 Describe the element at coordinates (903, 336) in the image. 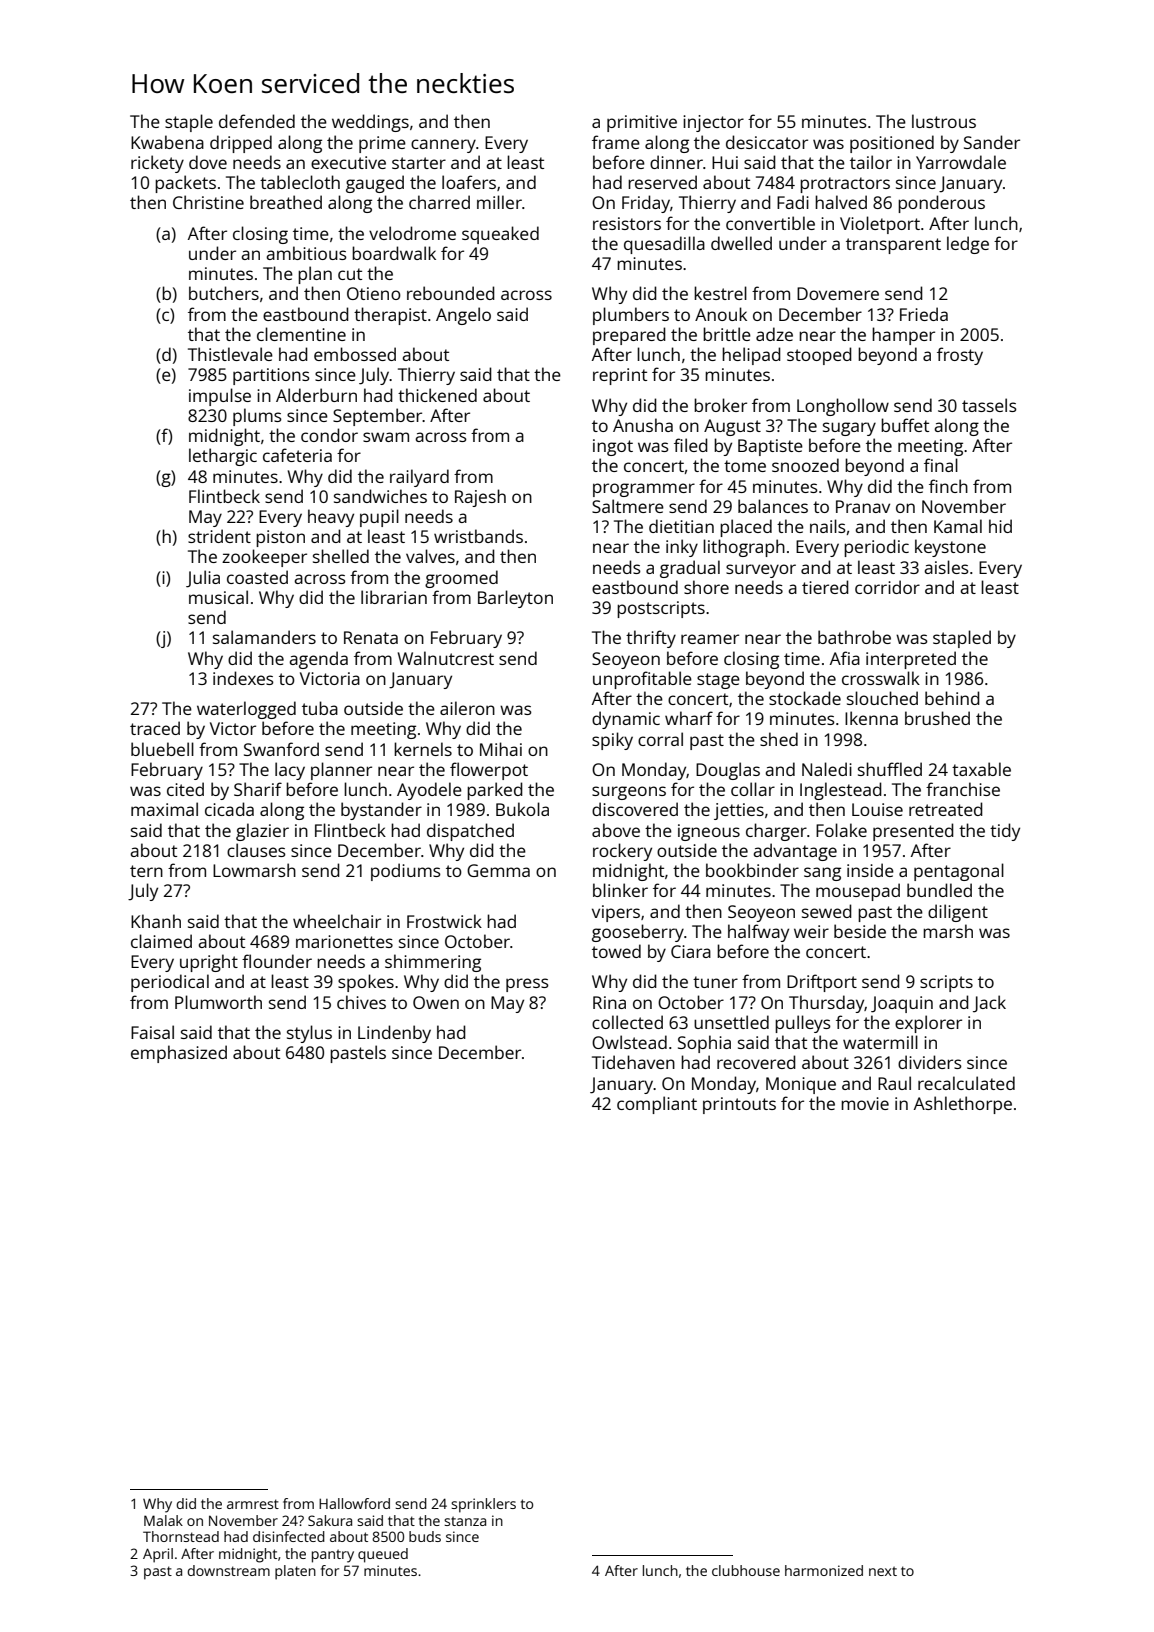

I see `hamper` at that location.
